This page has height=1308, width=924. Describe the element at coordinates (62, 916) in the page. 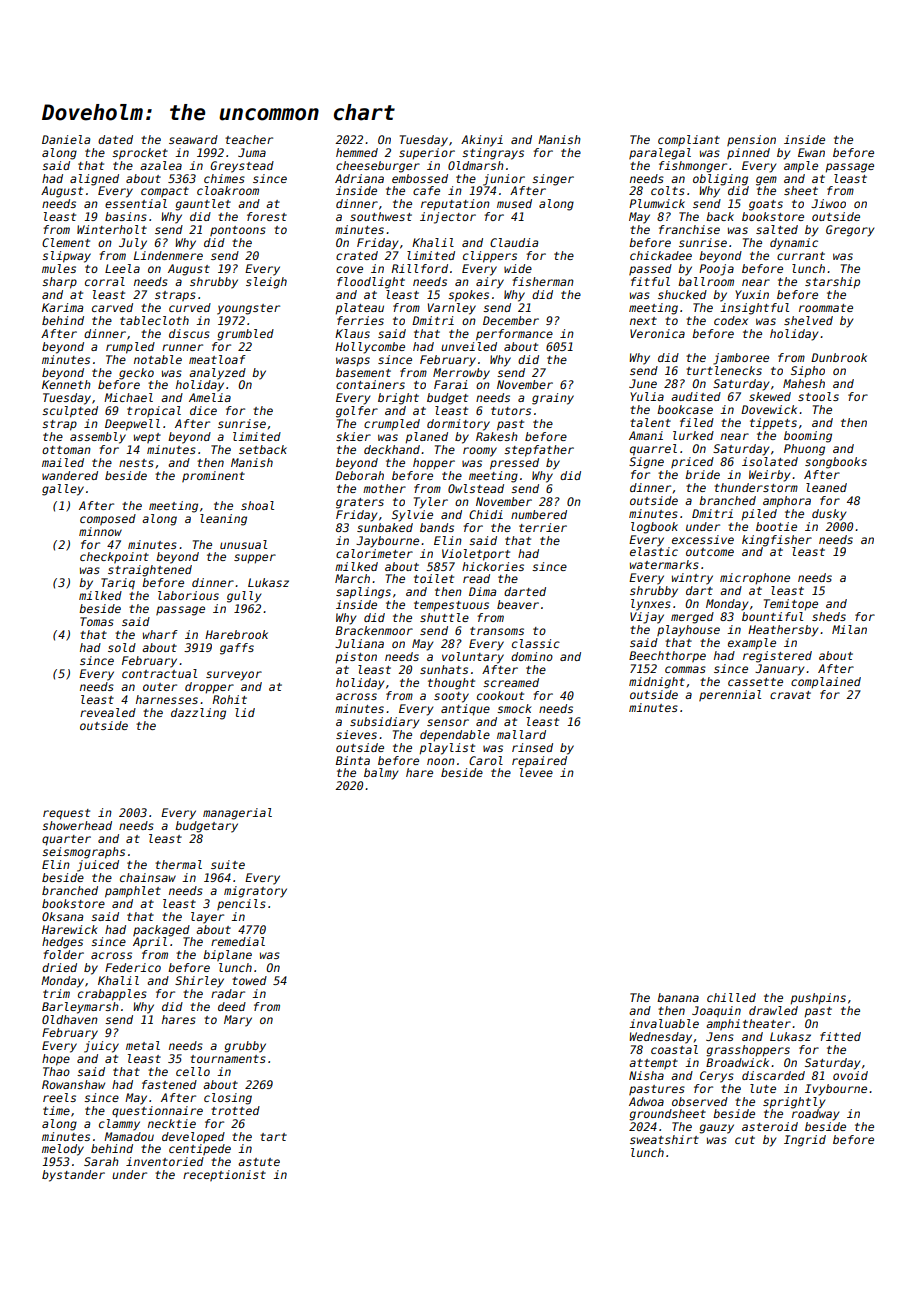

I see `Oksana` at that location.
